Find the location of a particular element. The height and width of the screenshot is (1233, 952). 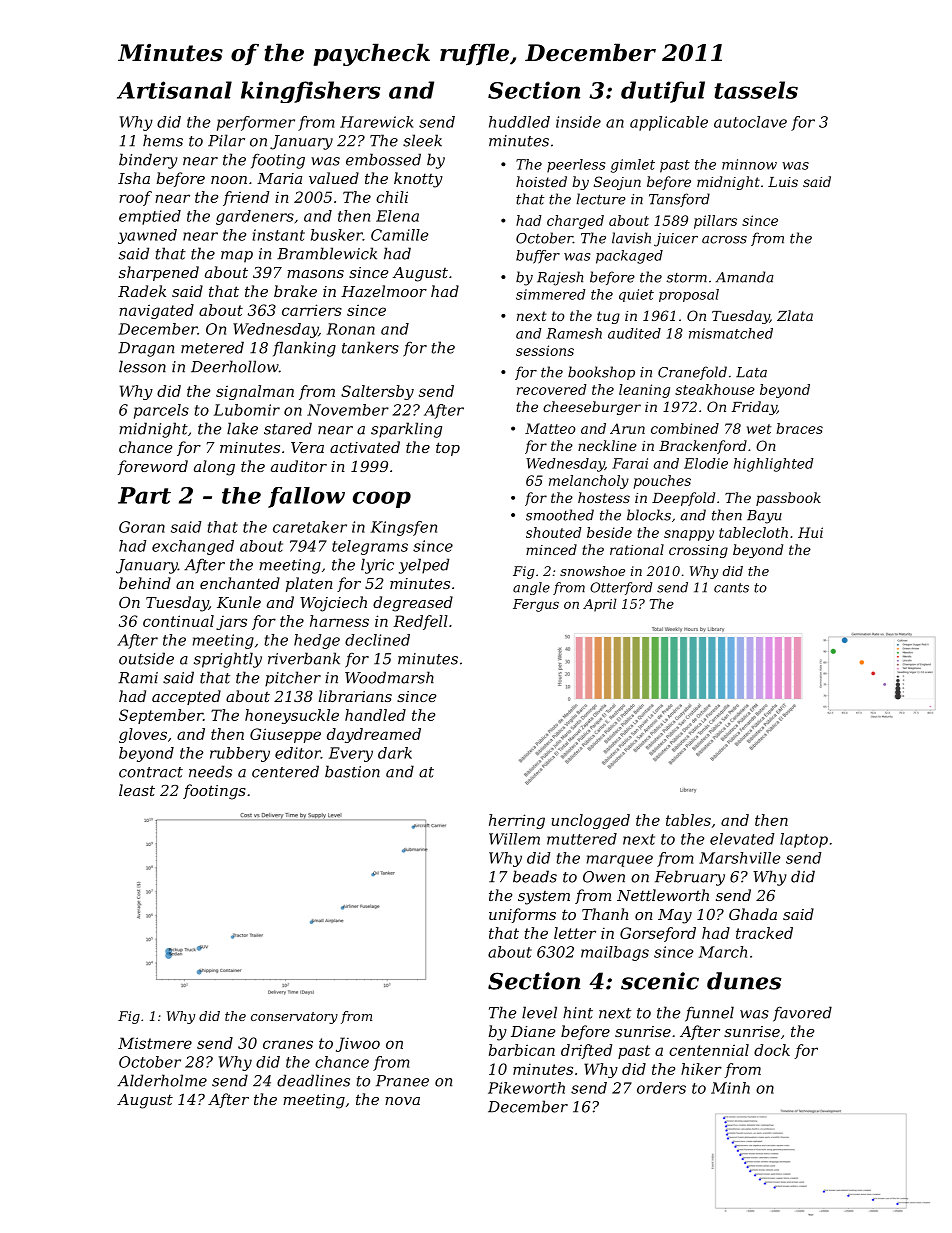

combined is located at coordinates (685, 428).
